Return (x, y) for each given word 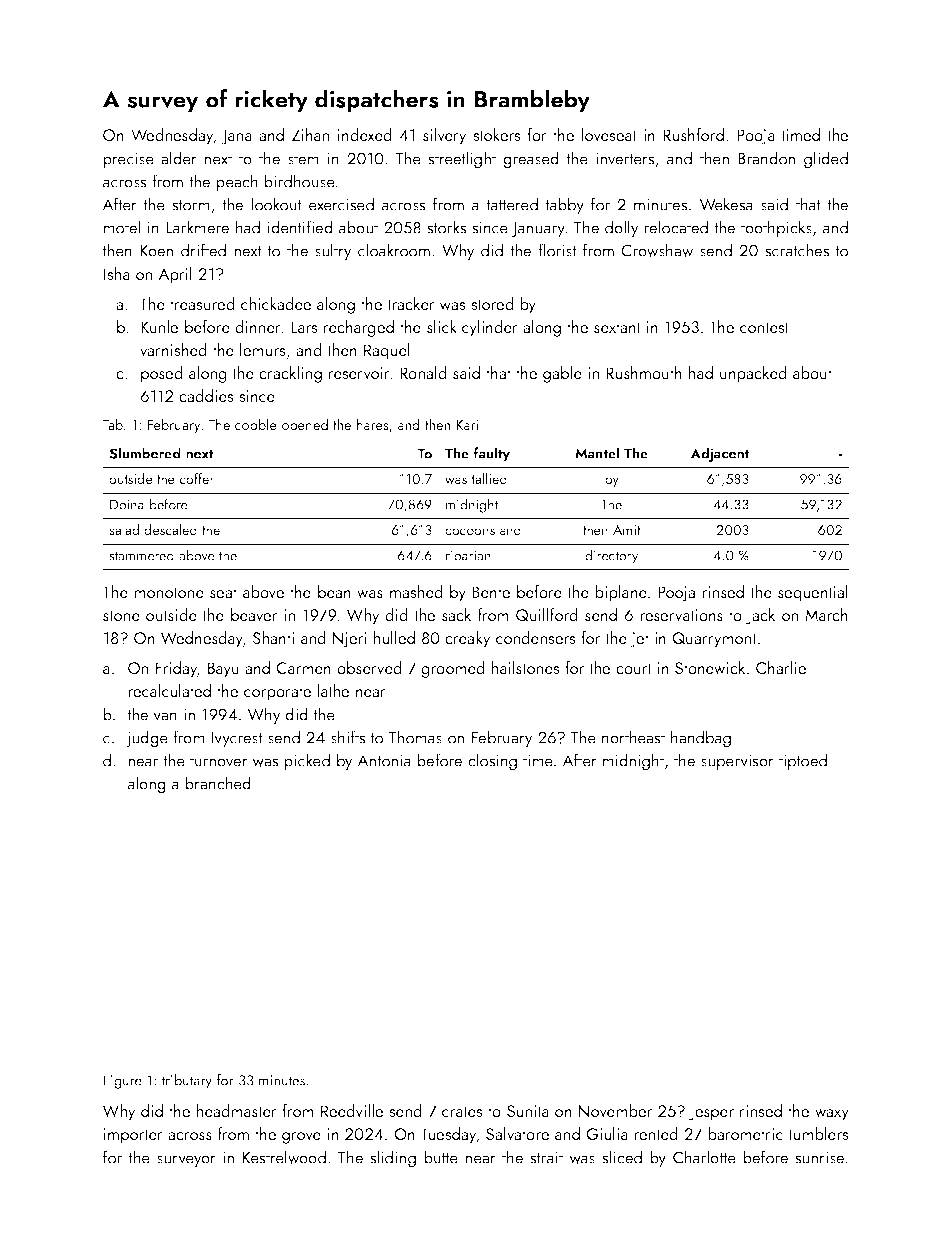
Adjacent (719, 454)
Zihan (310, 134)
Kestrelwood (284, 1157)
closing (492, 762)
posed (162, 374)
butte (441, 1157)
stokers (496, 134)
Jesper (711, 1113)
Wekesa (726, 204)
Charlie (781, 667)
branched (218, 783)
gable (562, 374)
